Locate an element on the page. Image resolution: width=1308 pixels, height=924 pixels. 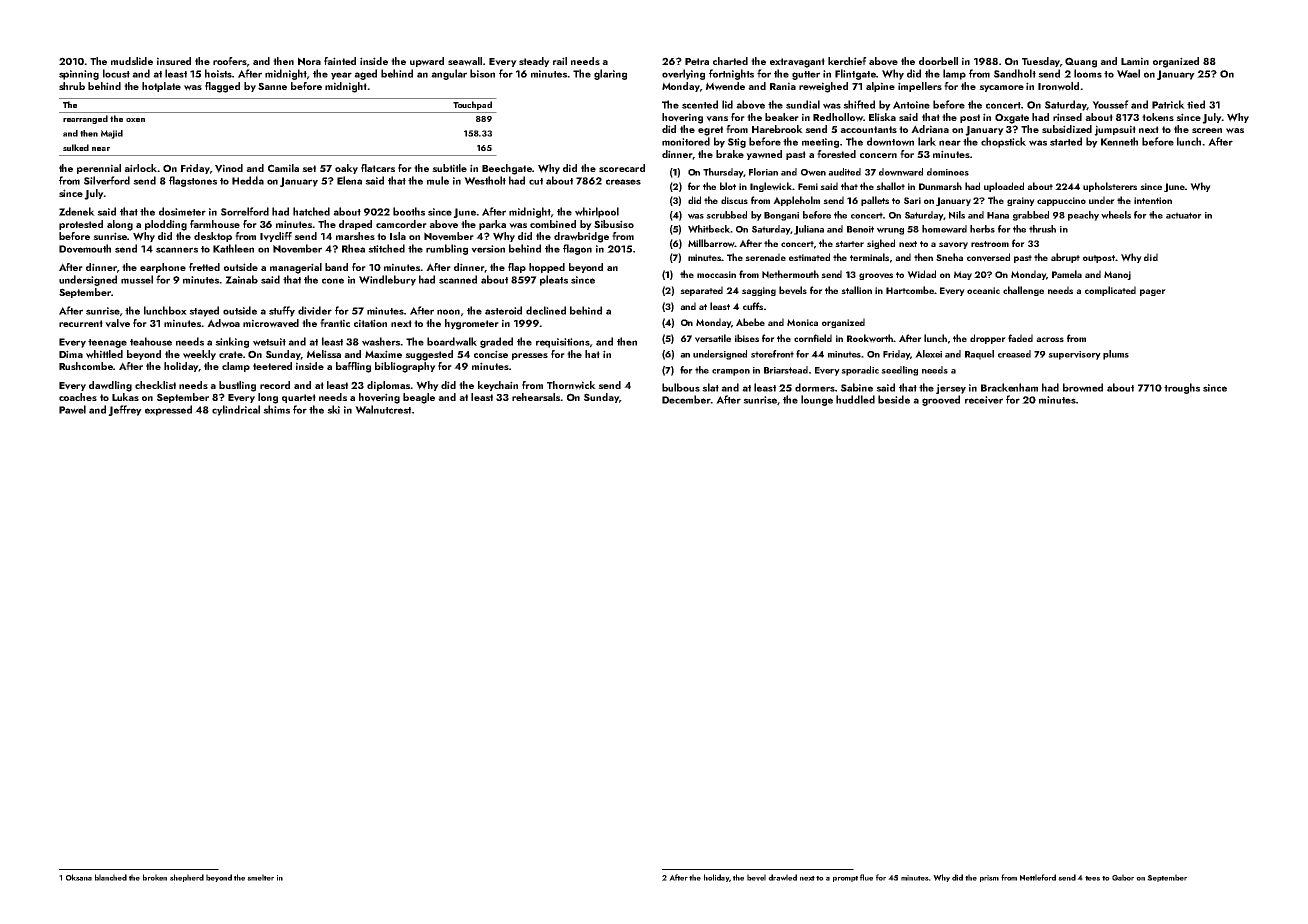
Juliana is located at coordinates (809, 230).
